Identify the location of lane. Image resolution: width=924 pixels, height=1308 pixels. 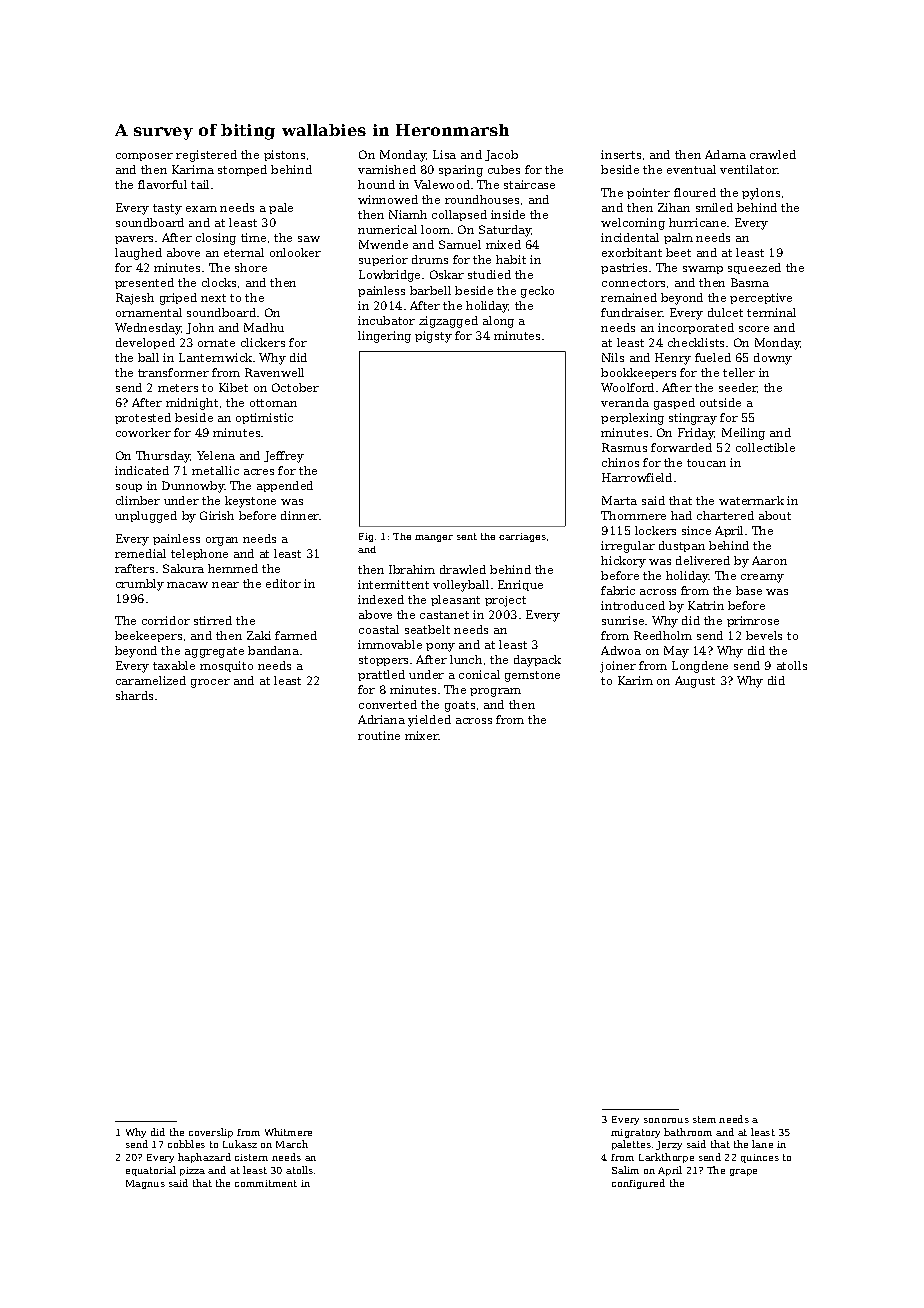
(762, 1144).
